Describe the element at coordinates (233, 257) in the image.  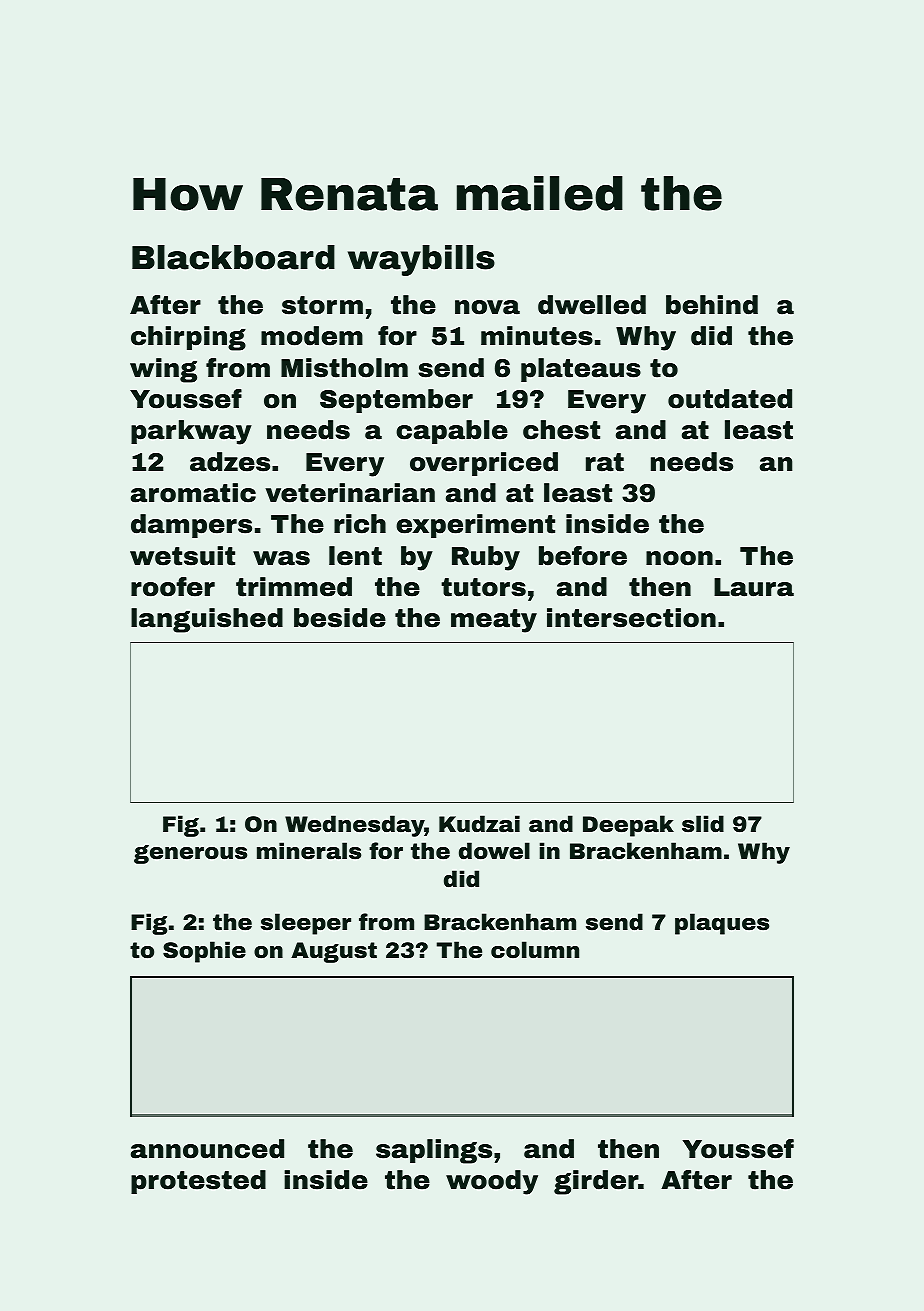
I see `Blackboard` at that location.
